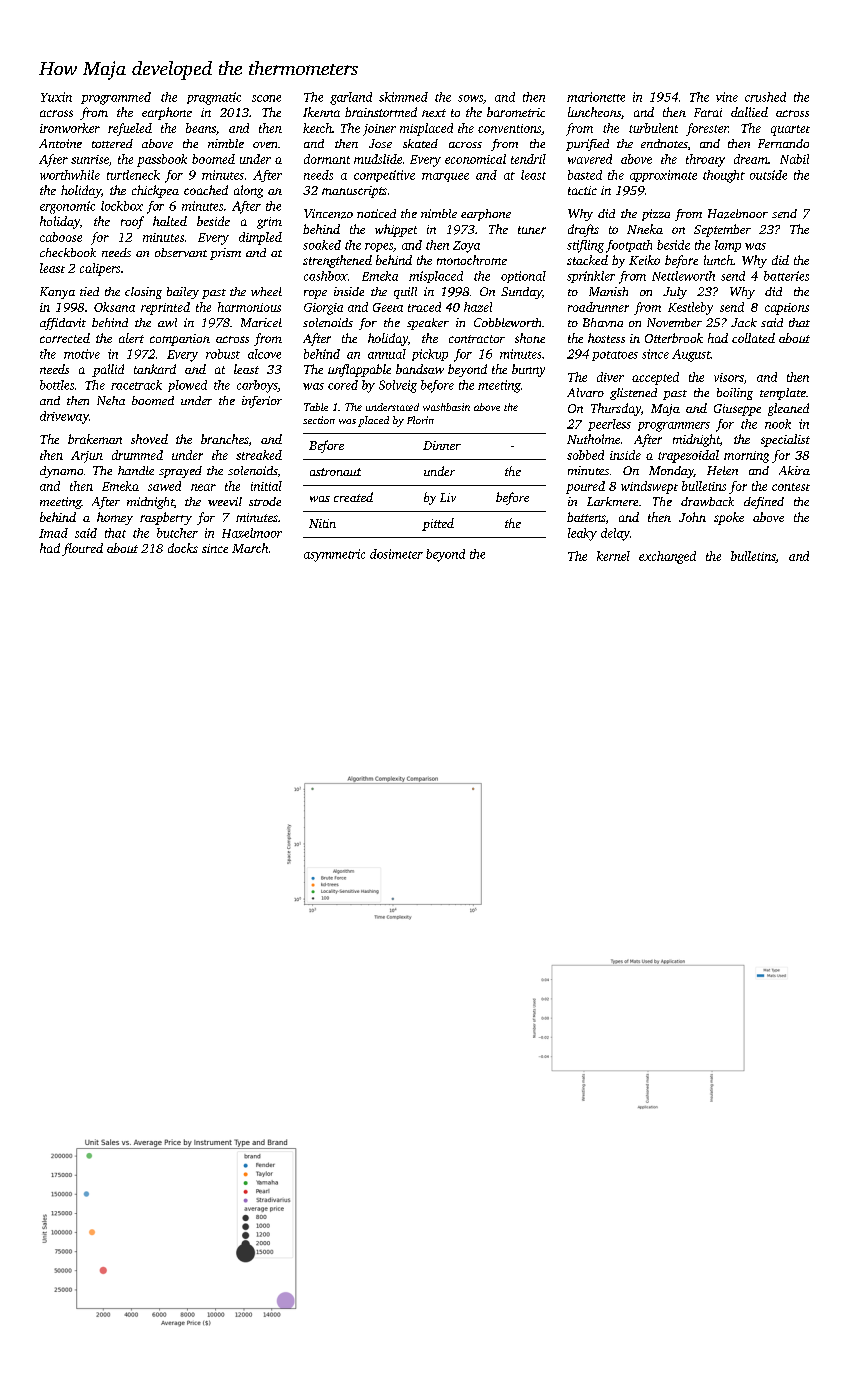 The image size is (849, 1400). I want to click on Nitin, so click(322, 523).
